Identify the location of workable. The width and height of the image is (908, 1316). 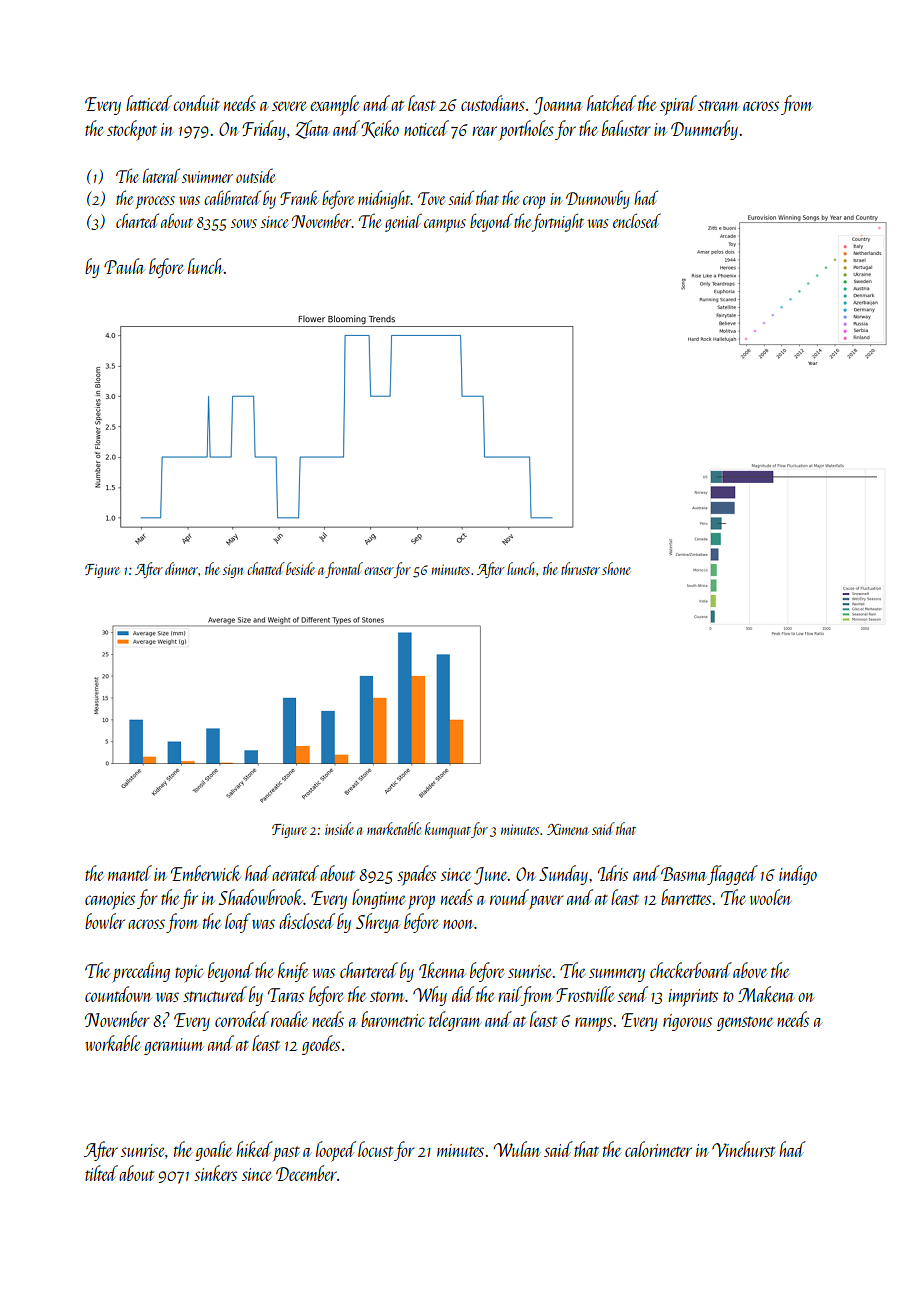
(112, 1043).
